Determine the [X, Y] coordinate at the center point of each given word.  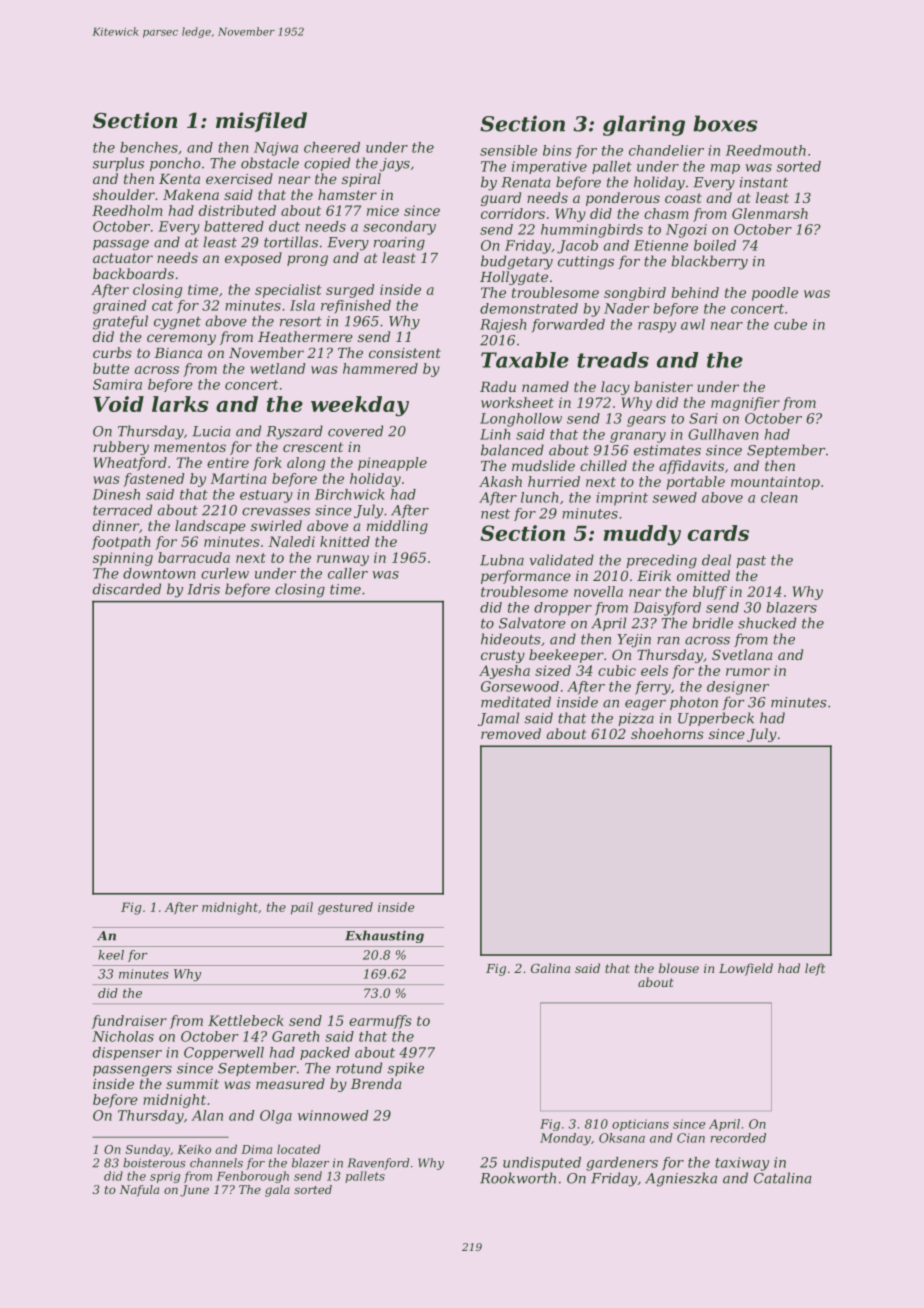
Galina [550, 968]
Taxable [525, 360]
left [815, 969]
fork [267, 464]
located [298, 1149]
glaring [644, 125]
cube [790, 324]
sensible [508, 150]
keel [111, 955]
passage [121, 245]
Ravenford [378, 1164]
